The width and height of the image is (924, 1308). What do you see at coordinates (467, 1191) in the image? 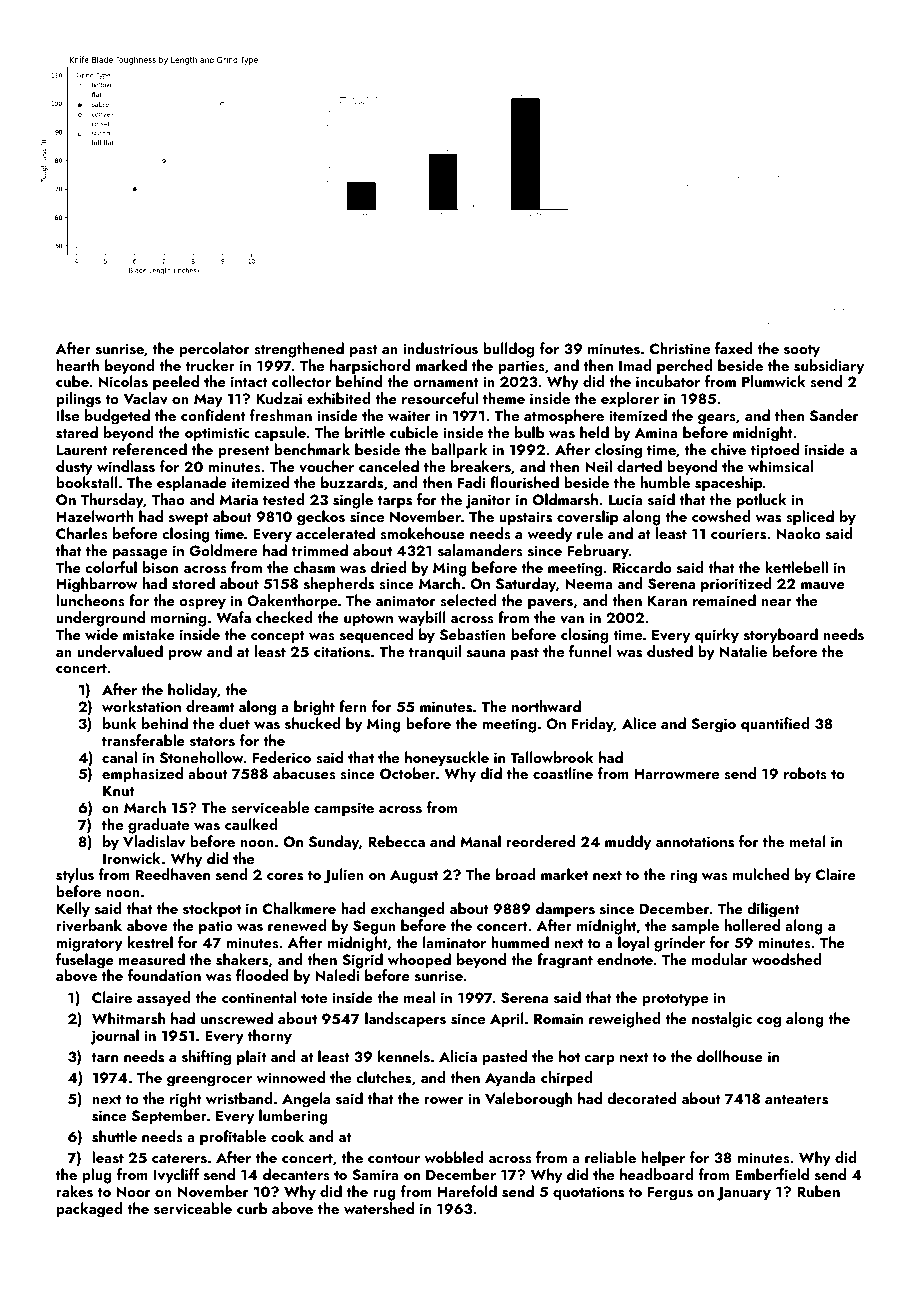
I see `Harefold` at bounding box center [467, 1191].
